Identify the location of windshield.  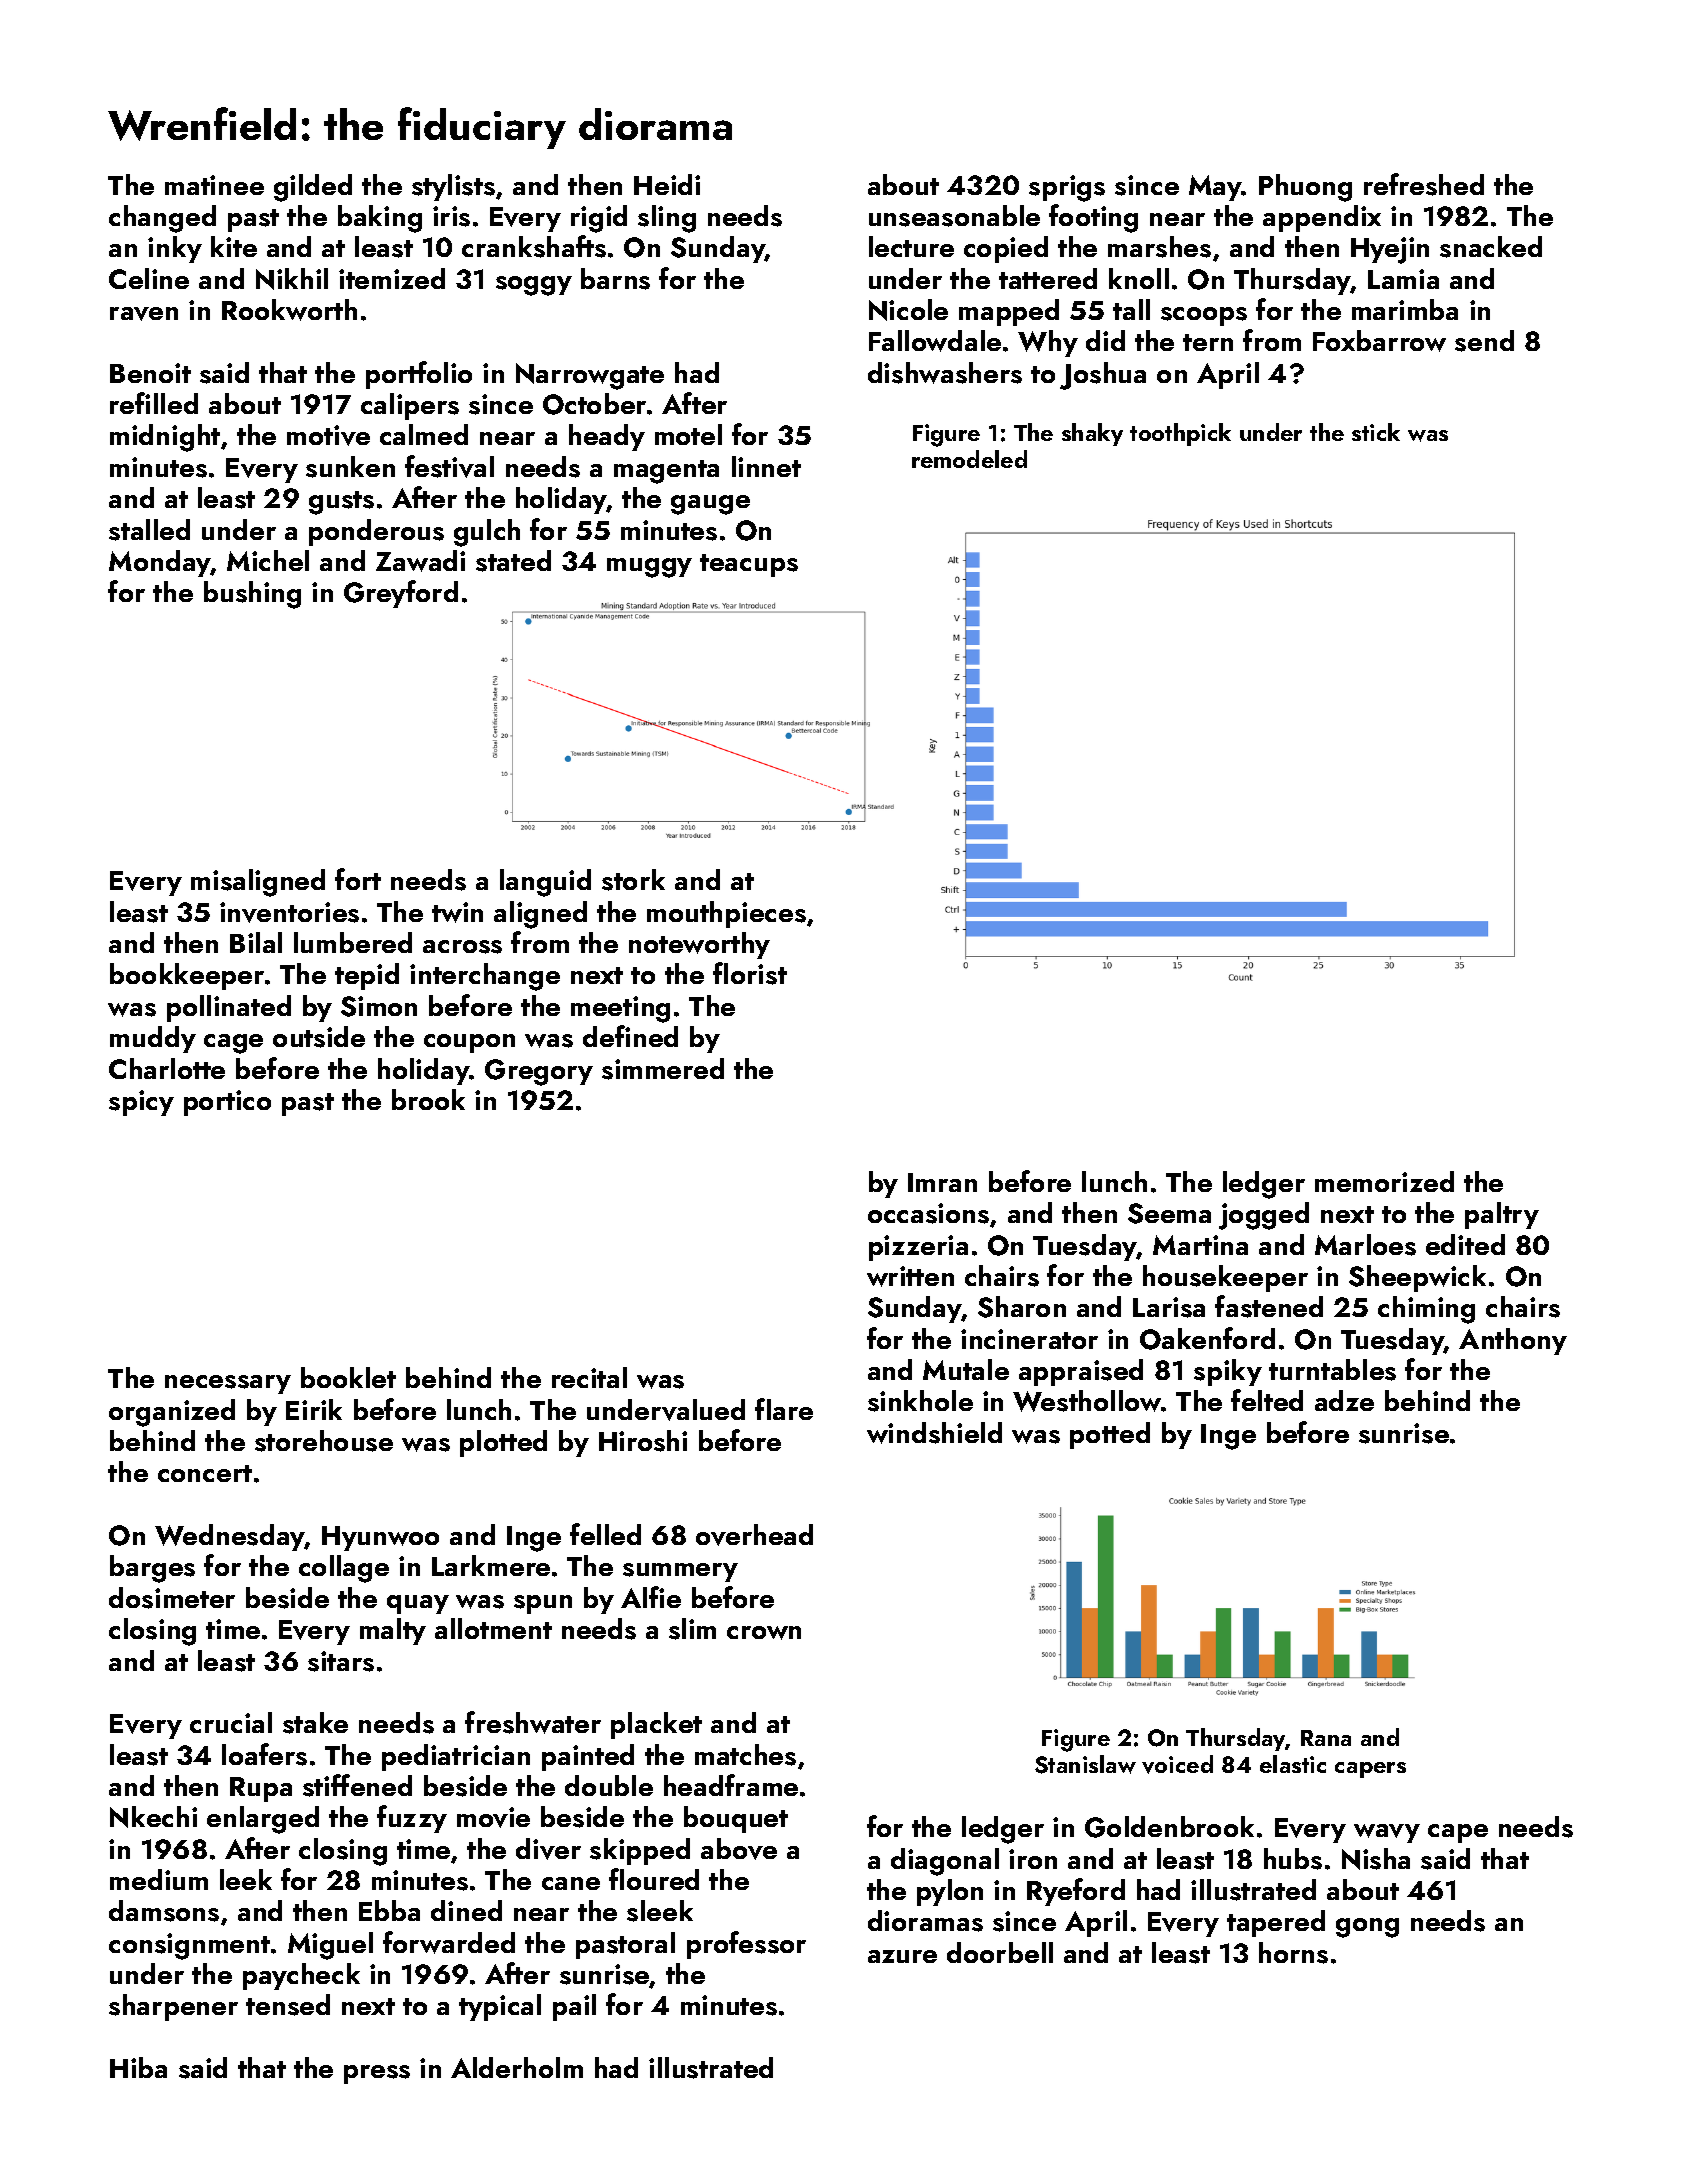
(934, 1433).
